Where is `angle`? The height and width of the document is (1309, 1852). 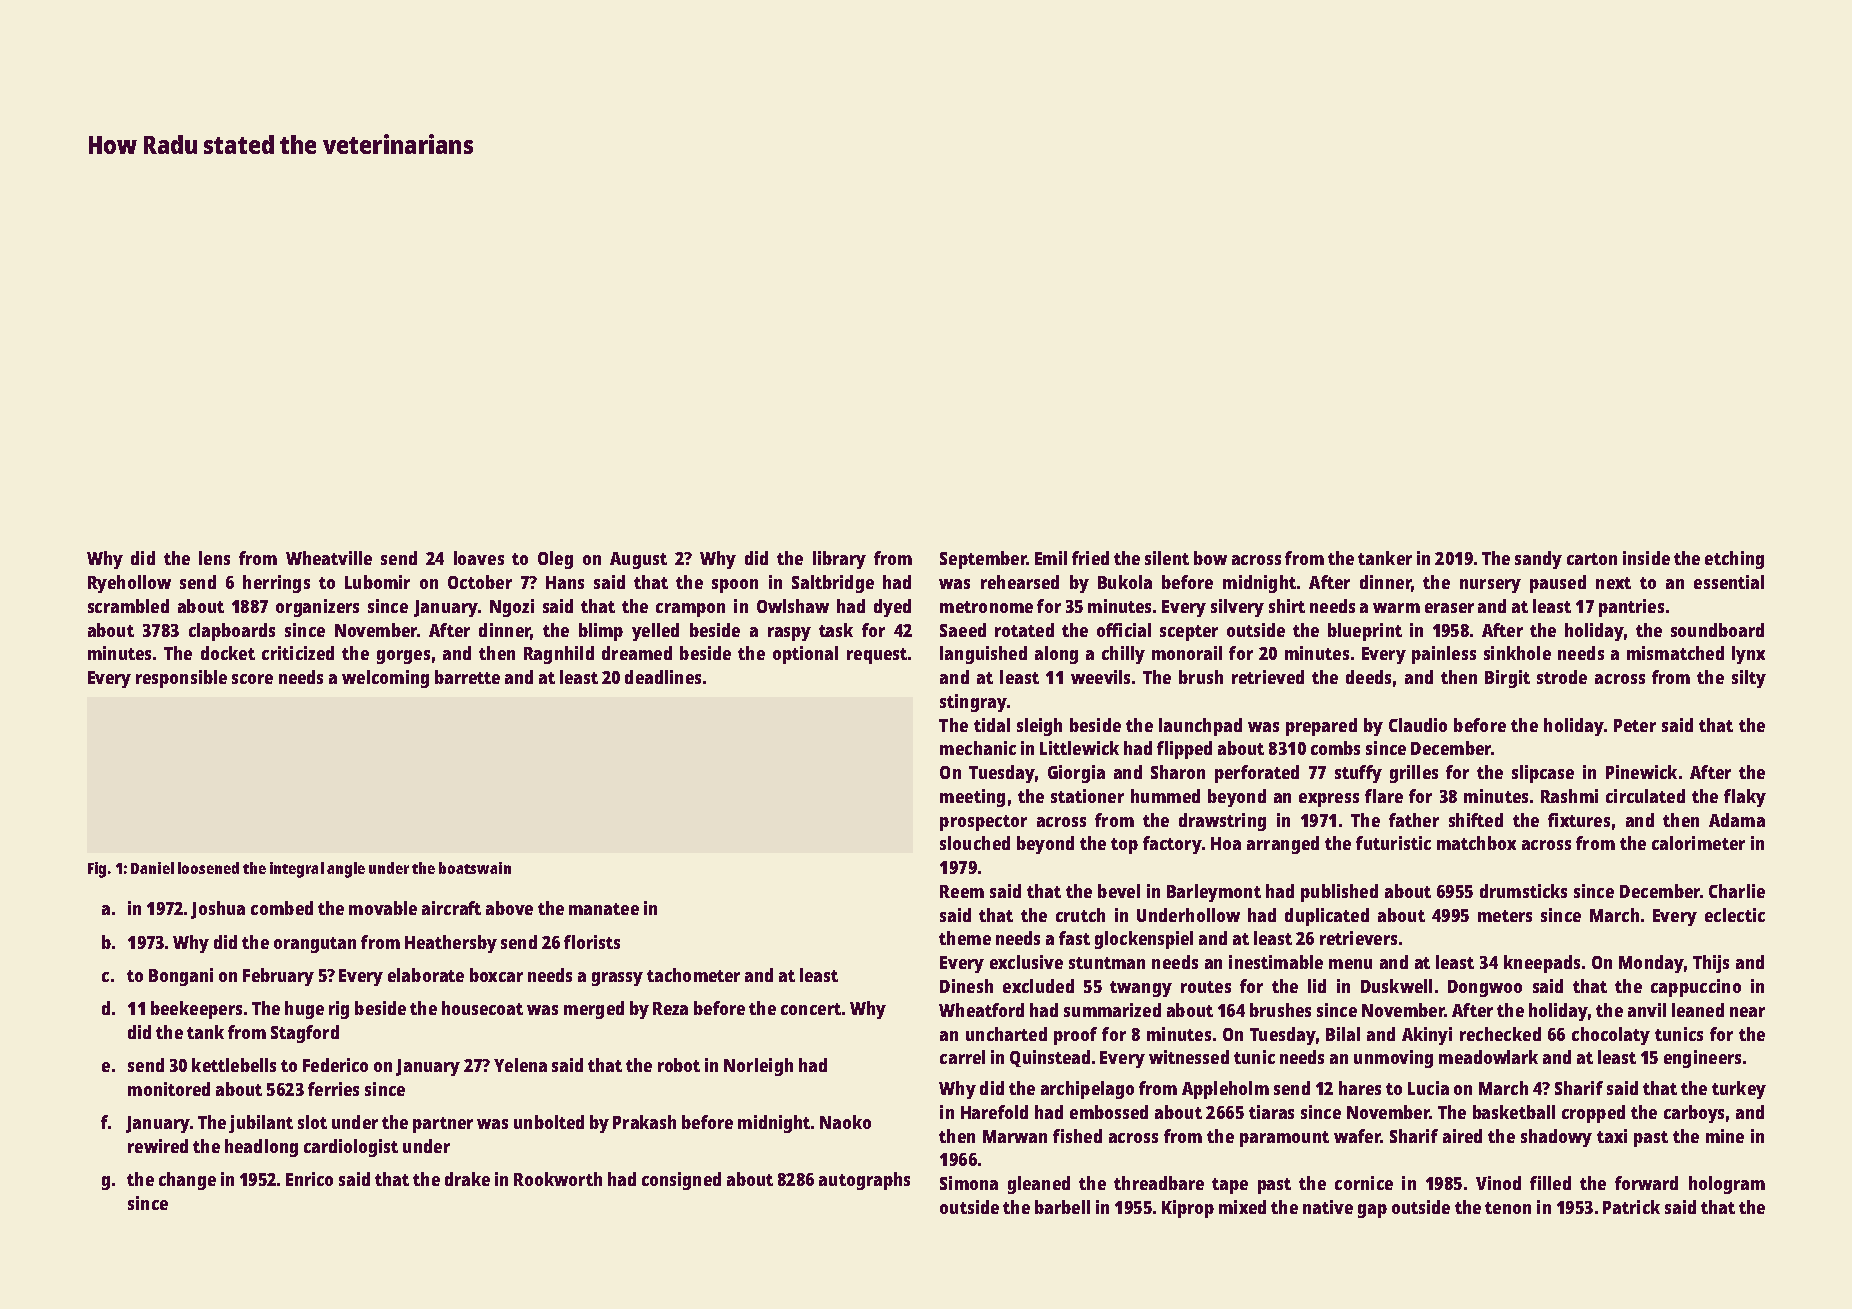
angle is located at coordinates (346, 870).
